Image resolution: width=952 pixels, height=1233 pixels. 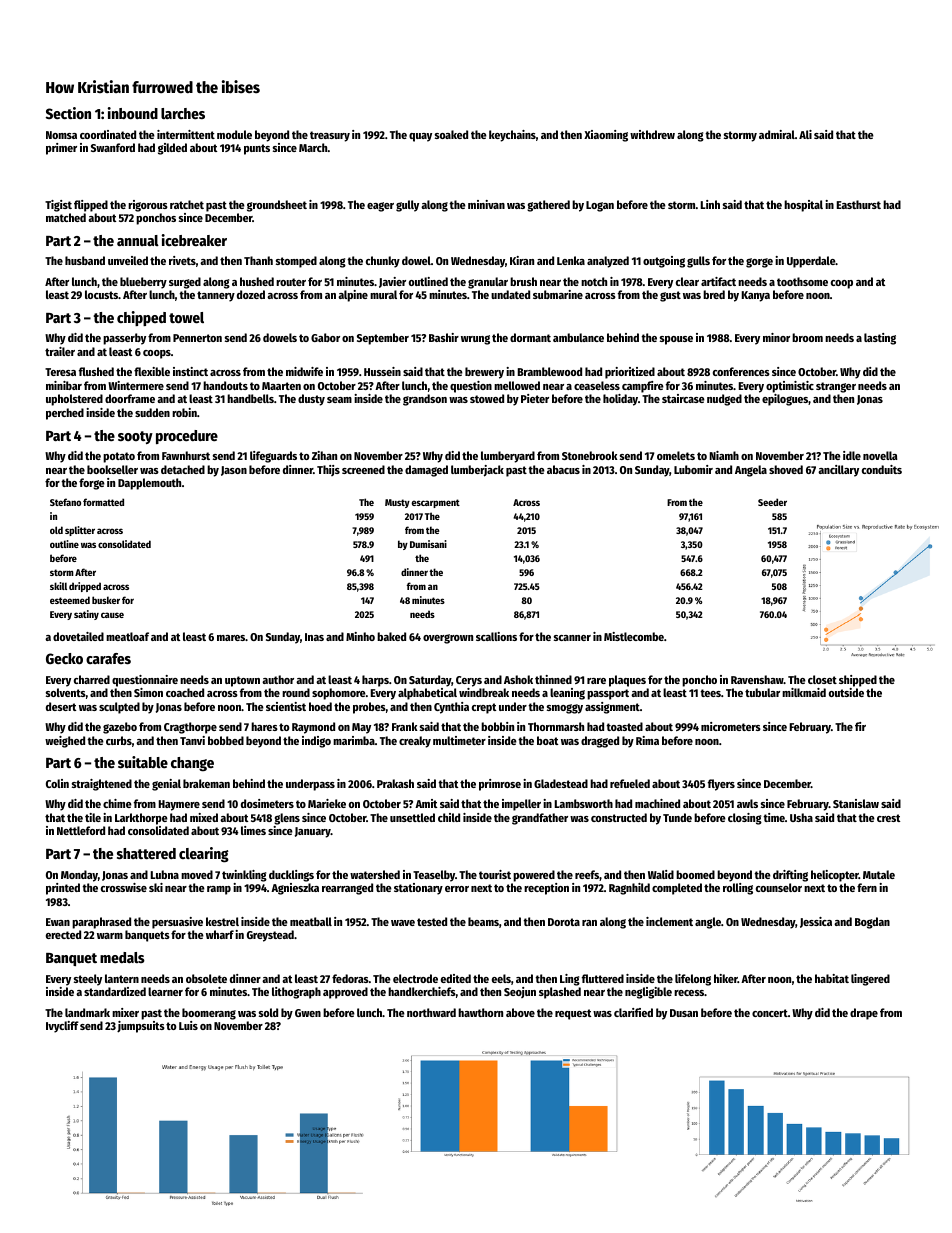 I want to click on crest, so click(x=888, y=818).
